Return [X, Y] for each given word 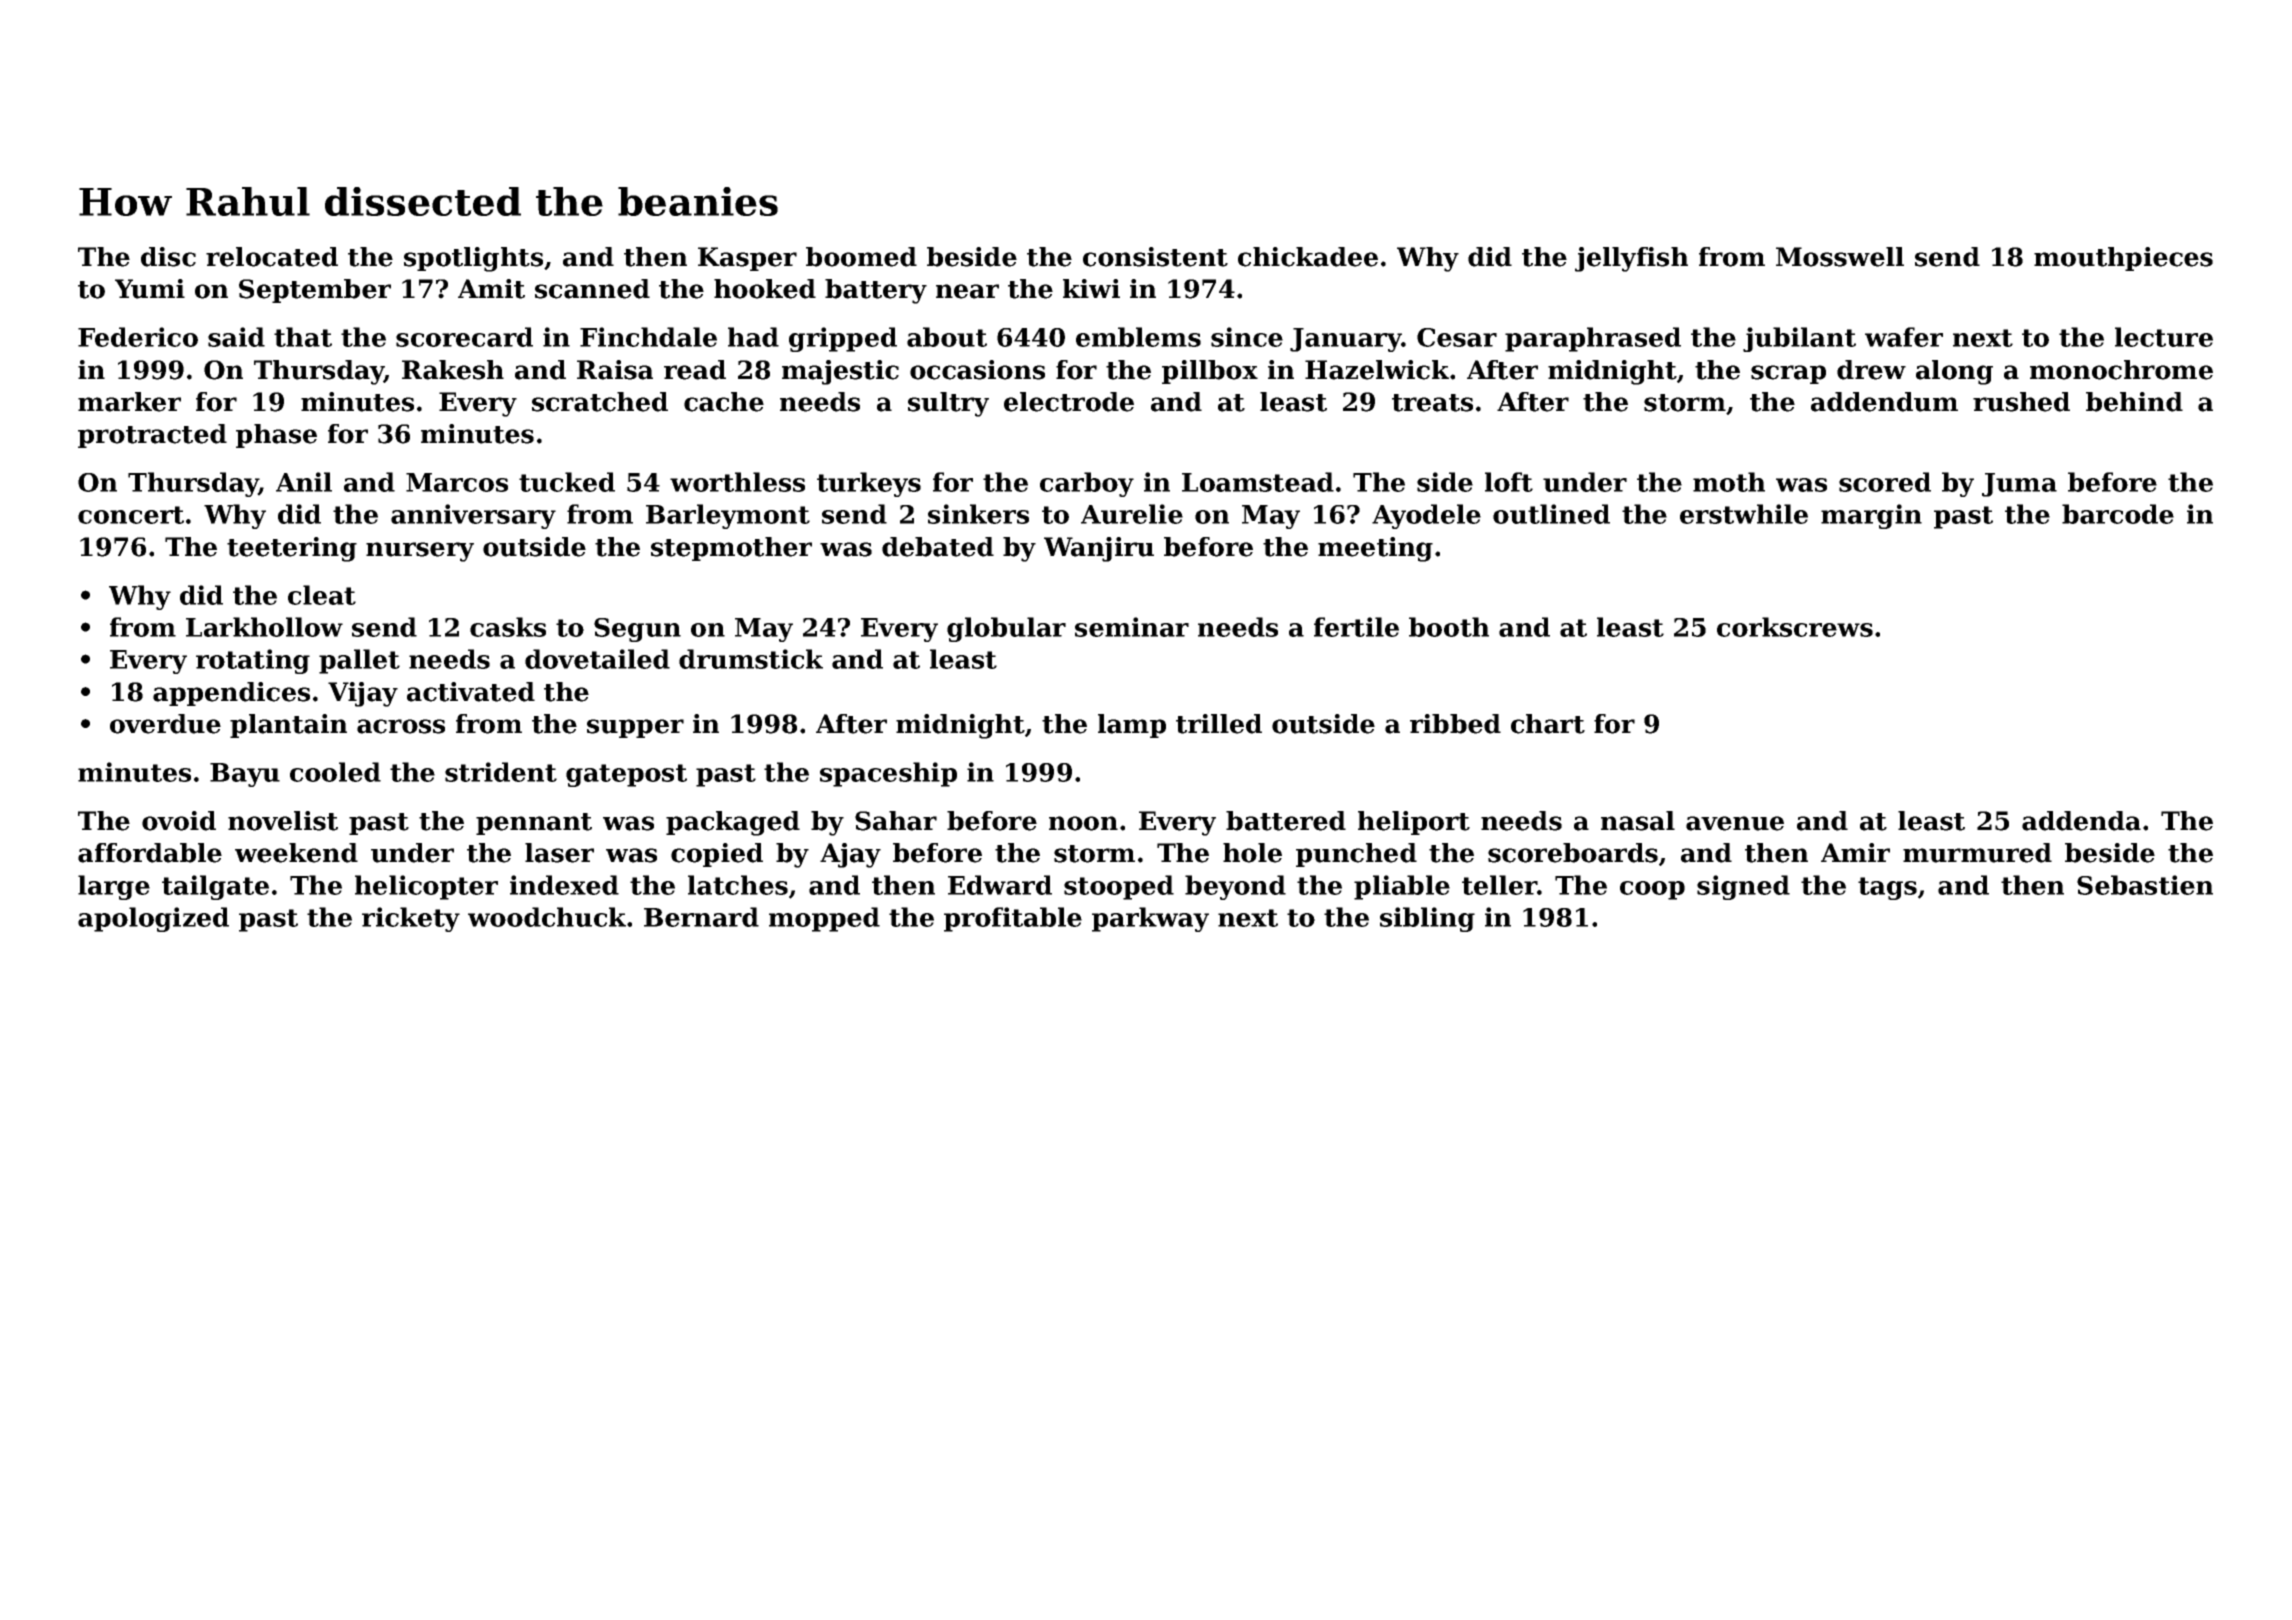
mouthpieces [2123, 259]
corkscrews [1795, 627]
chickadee [1308, 257]
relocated [272, 257]
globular [1006, 629]
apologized [153, 919]
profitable [1013, 919]
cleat [322, 595]
